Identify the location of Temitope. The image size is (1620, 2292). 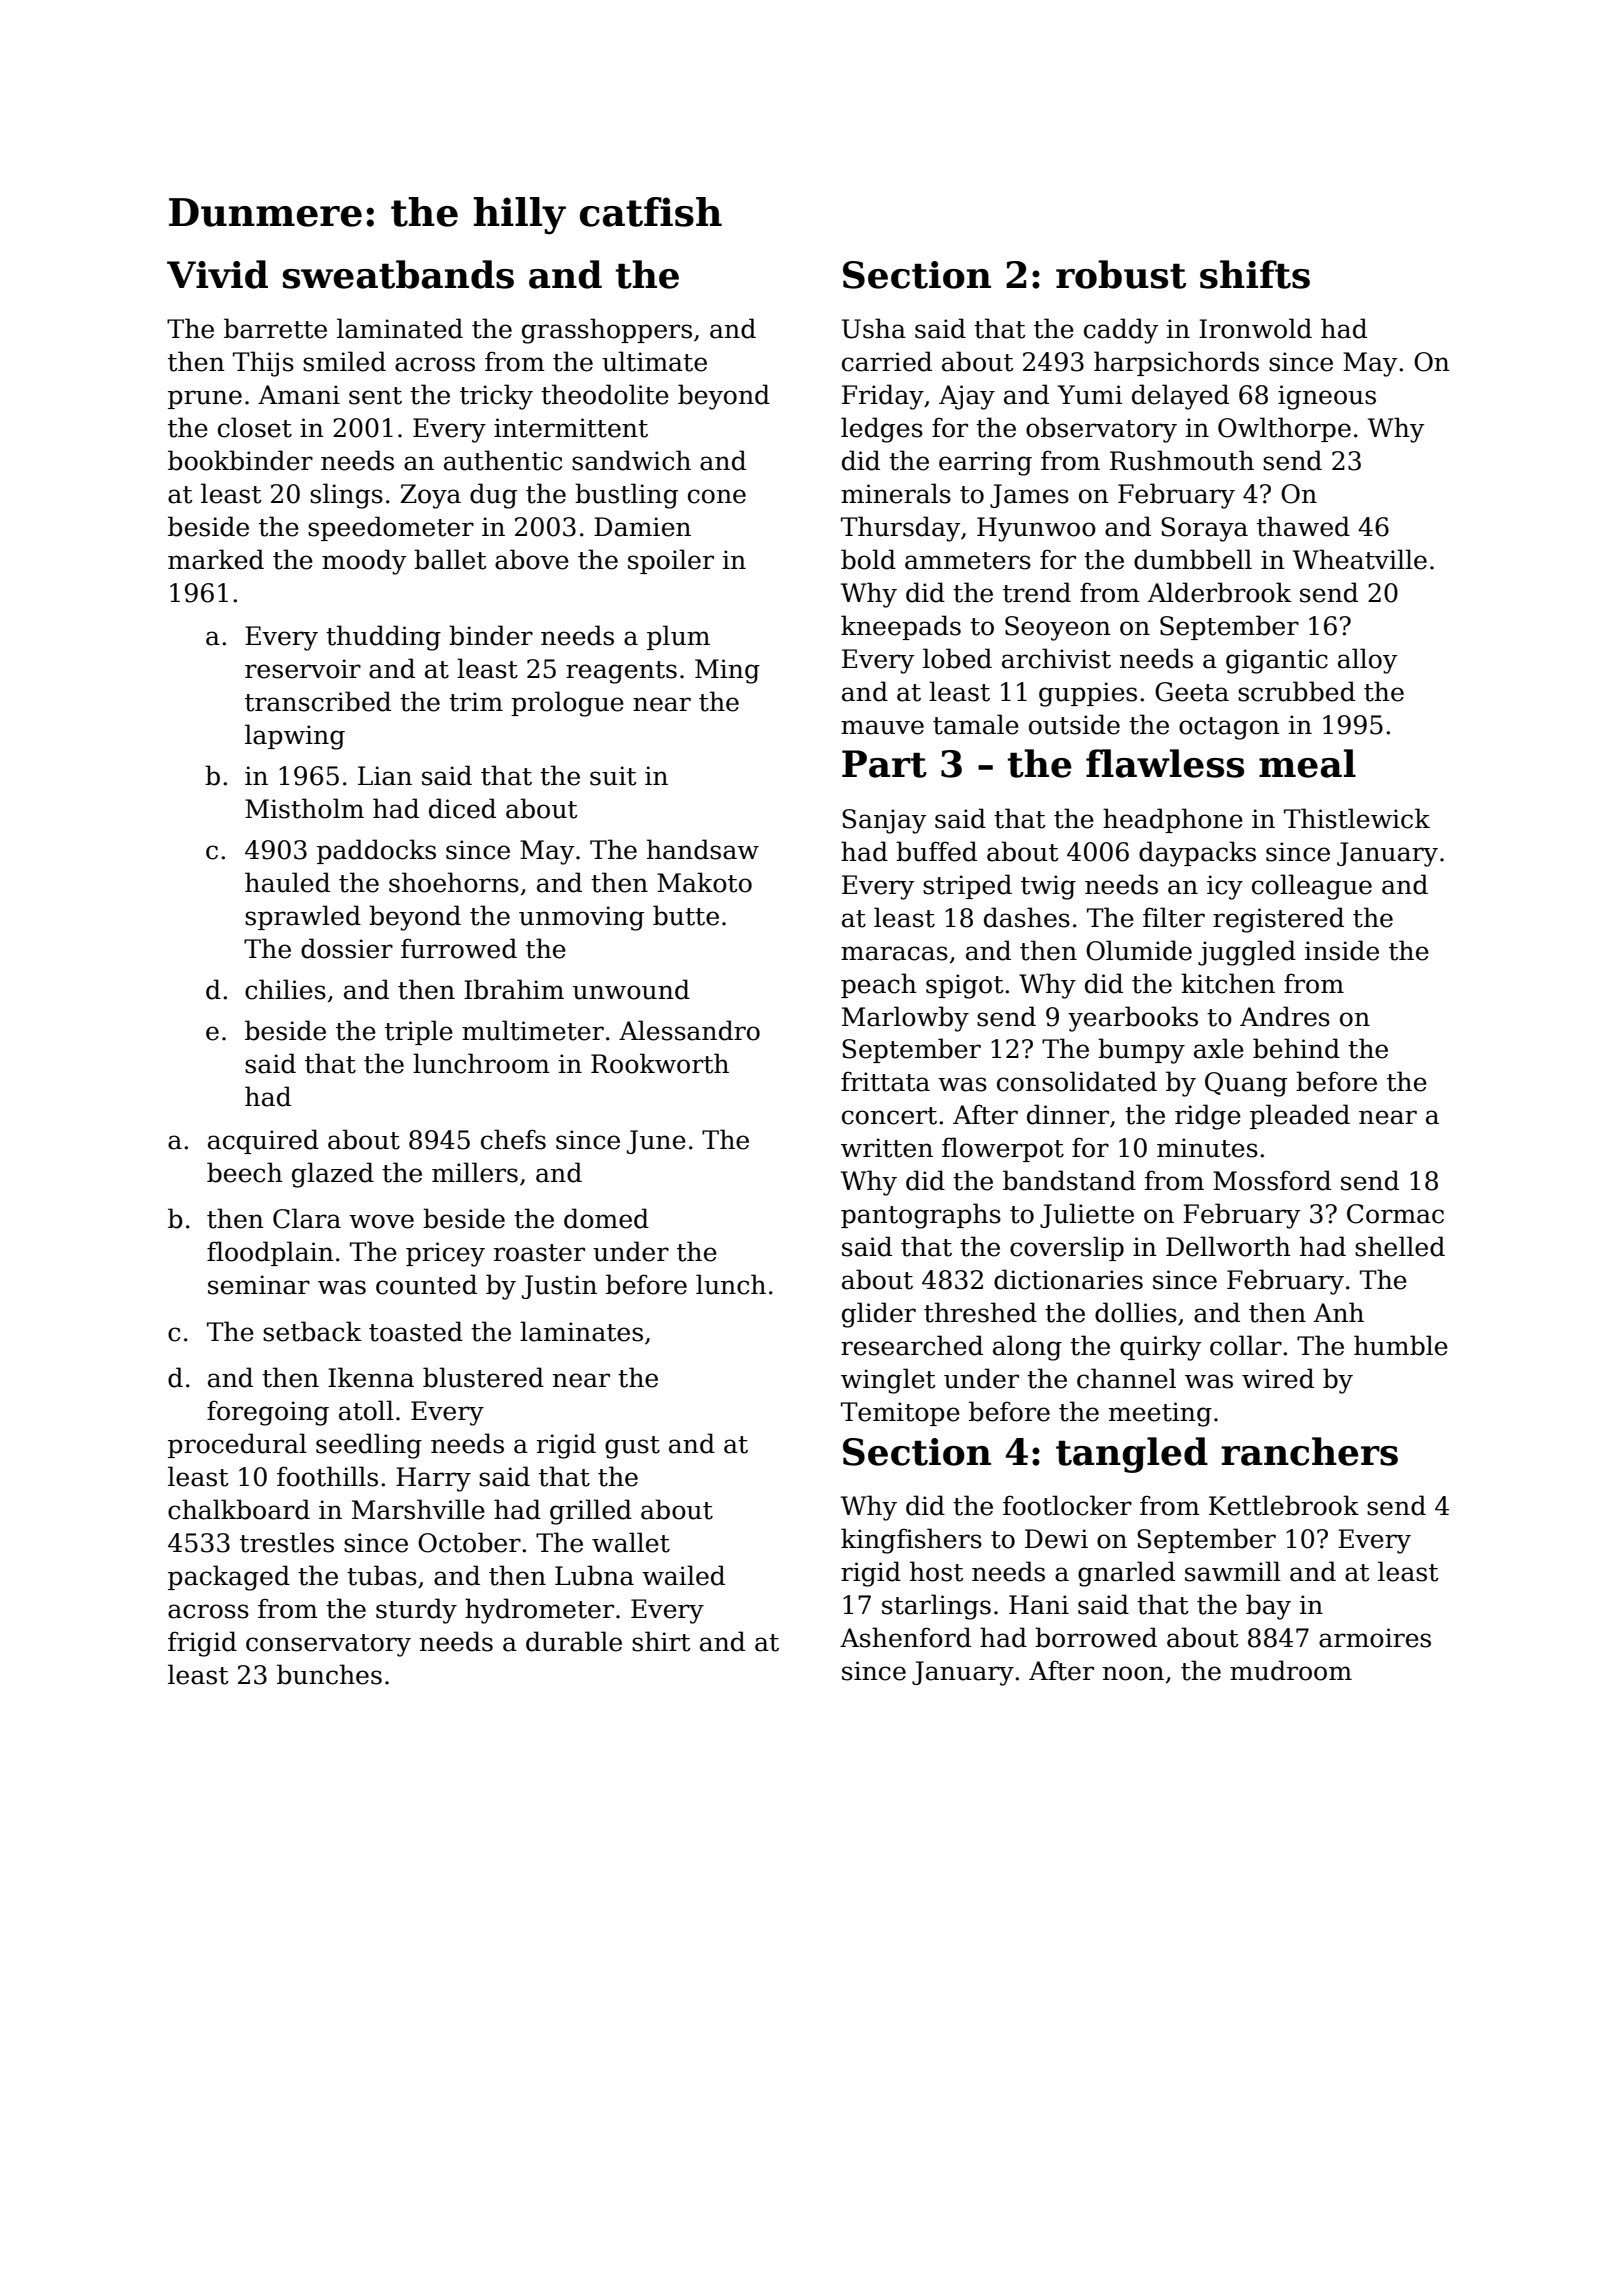
(900, 1414).
